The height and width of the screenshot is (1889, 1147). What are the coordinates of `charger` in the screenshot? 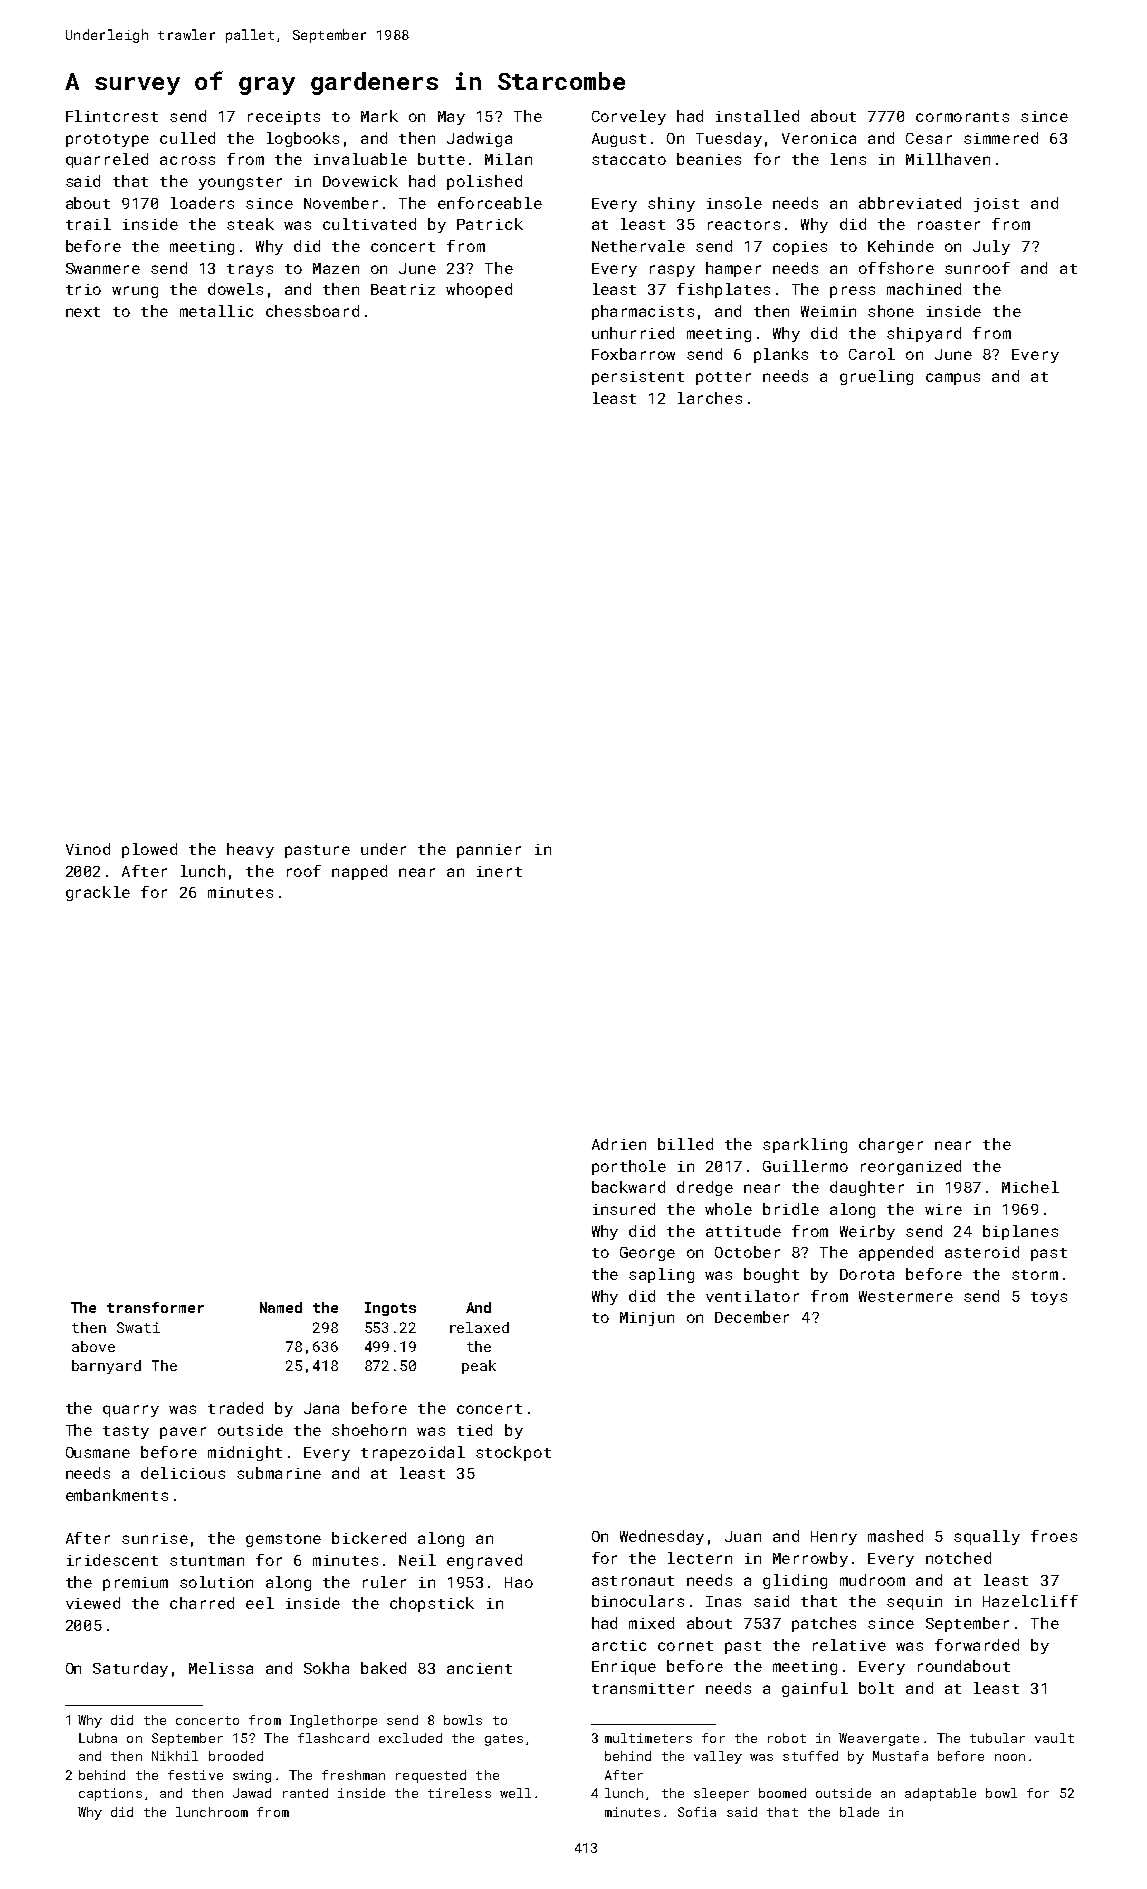 It's located at (891, 1145).
